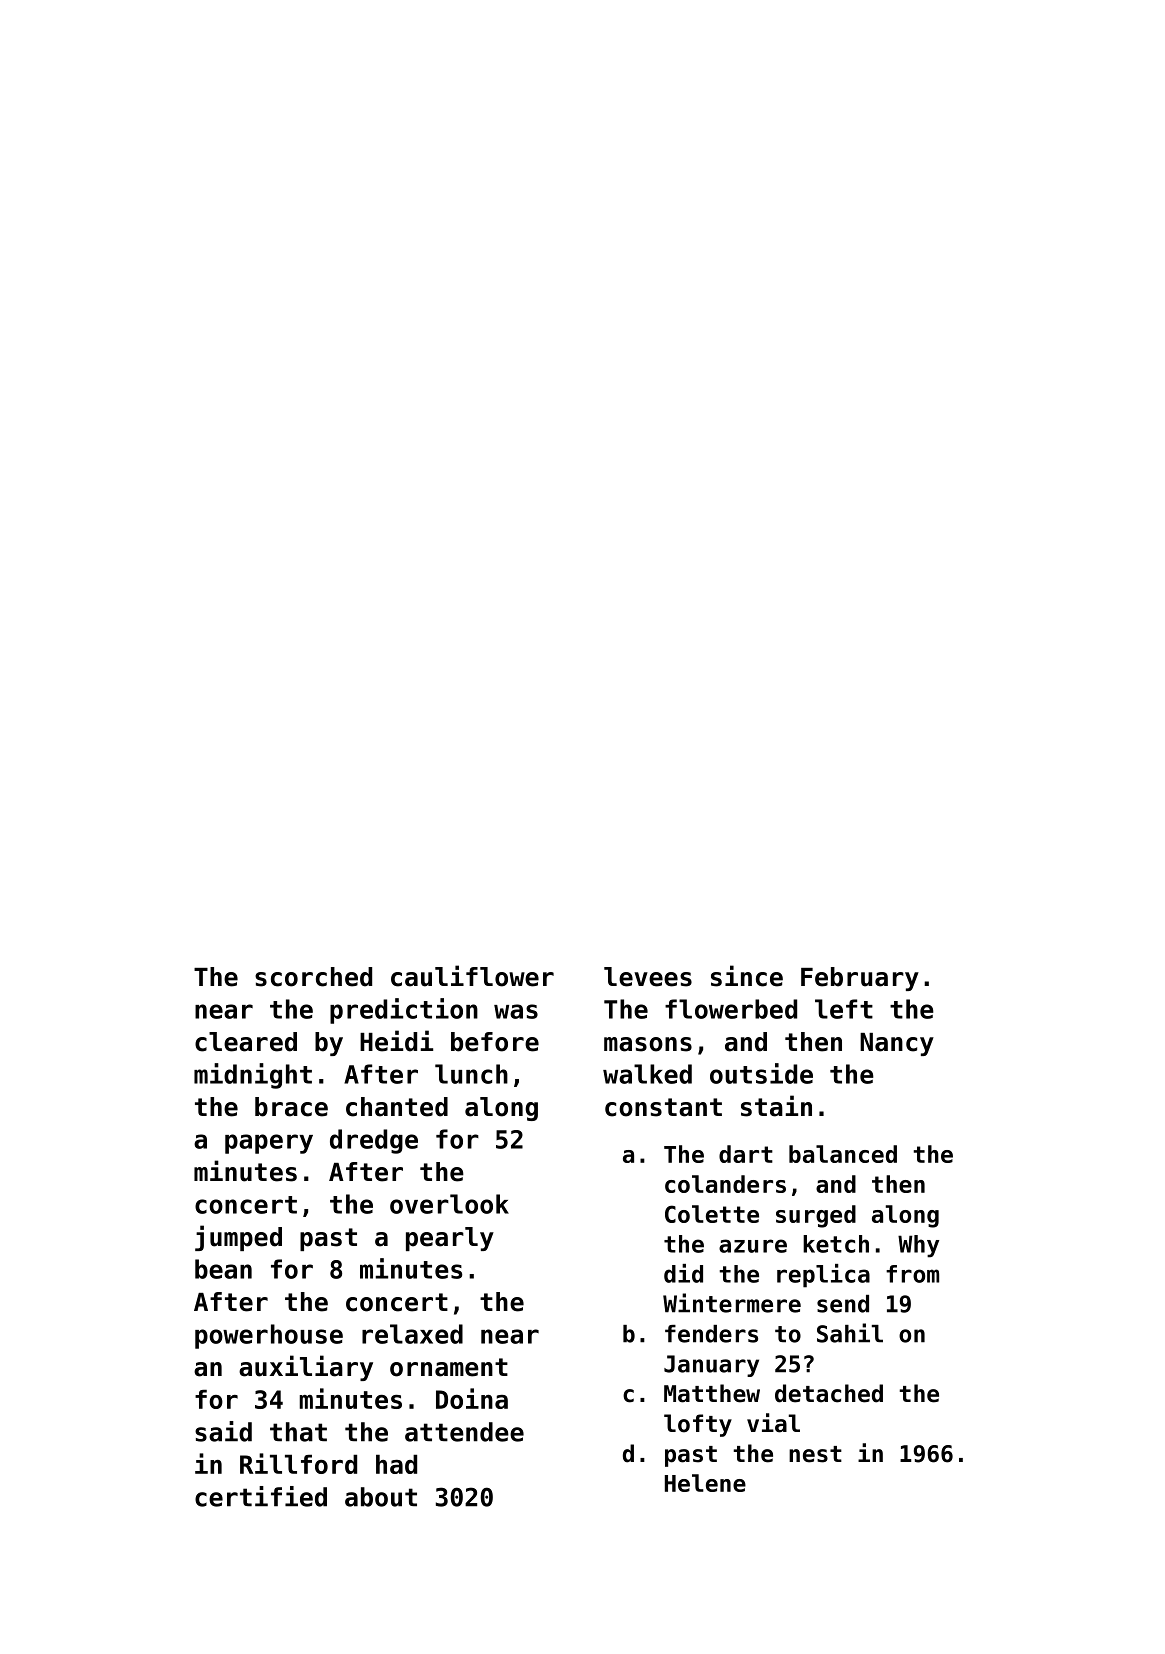 The width and height of the screenshot is (1165, 1654). What do you see at coordinates (269, 1144) in the screenshot?
I see `papery` at bounding box center [269, 1144].
